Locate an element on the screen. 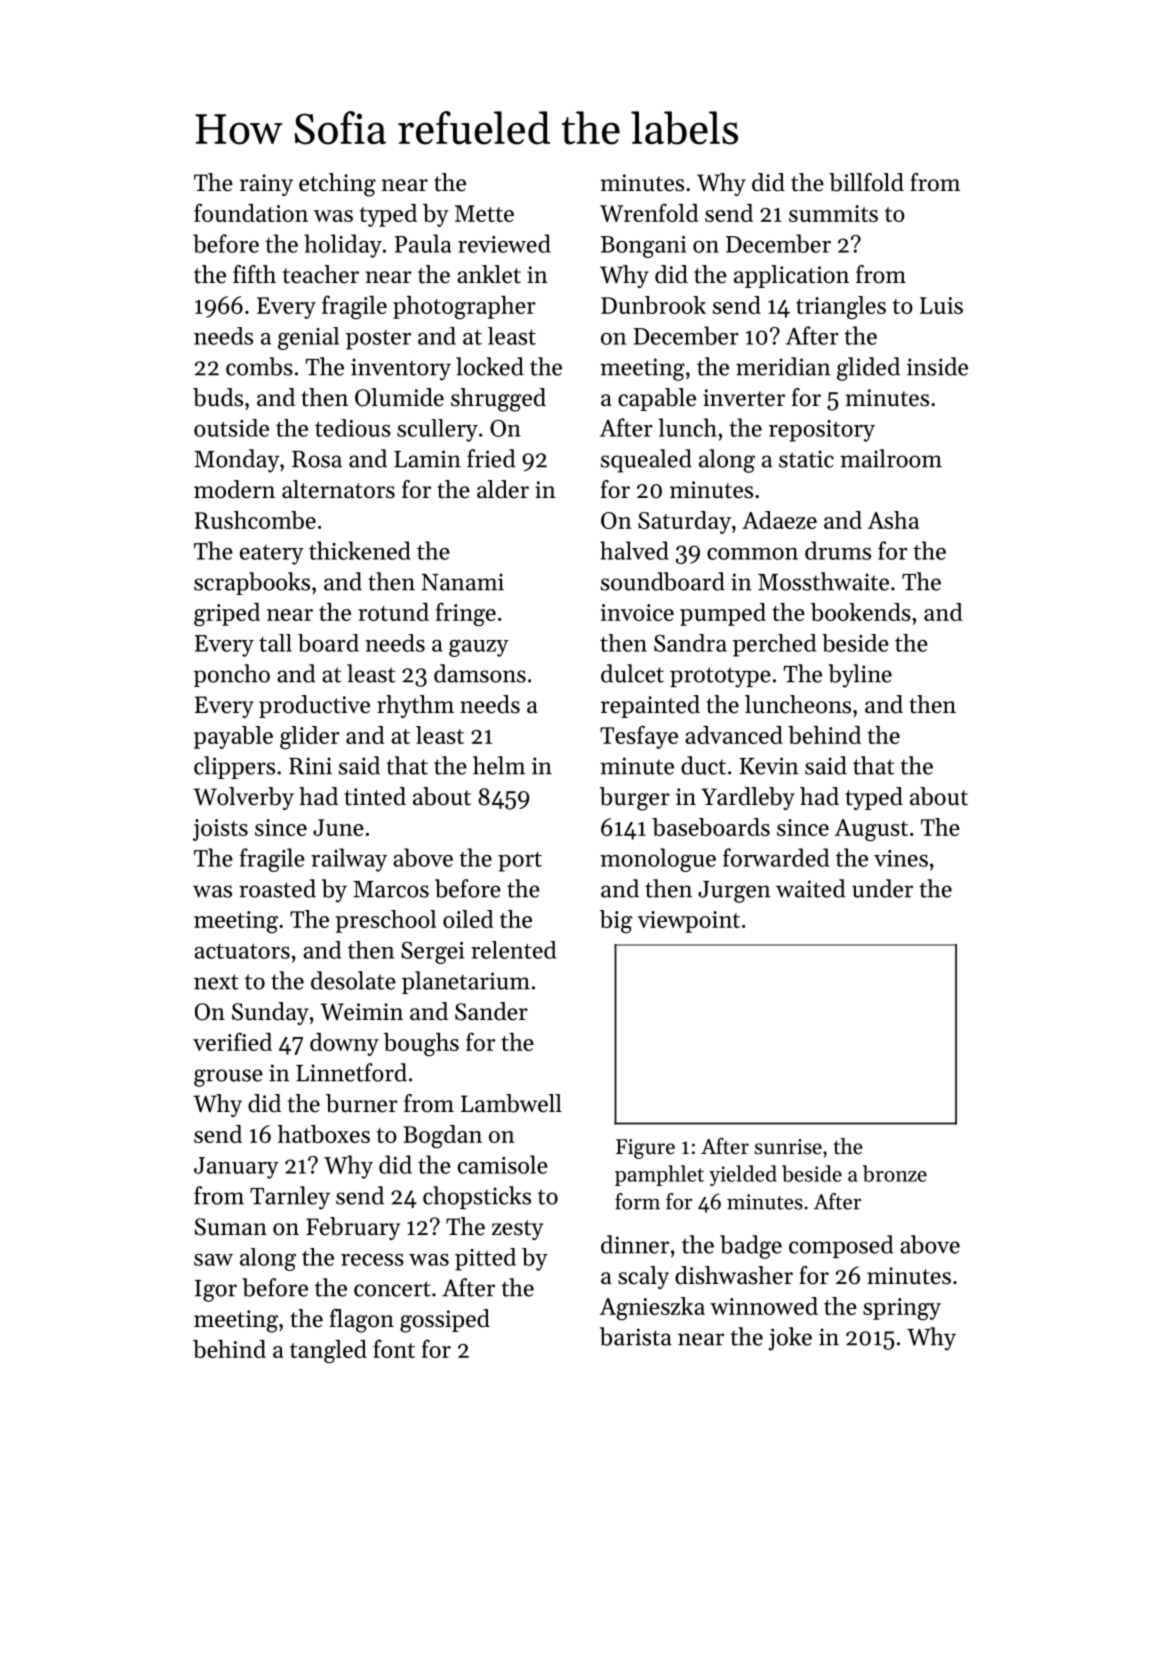 This screenshot has height=1654, width=1165. big is located at coordinates (616, 921).
